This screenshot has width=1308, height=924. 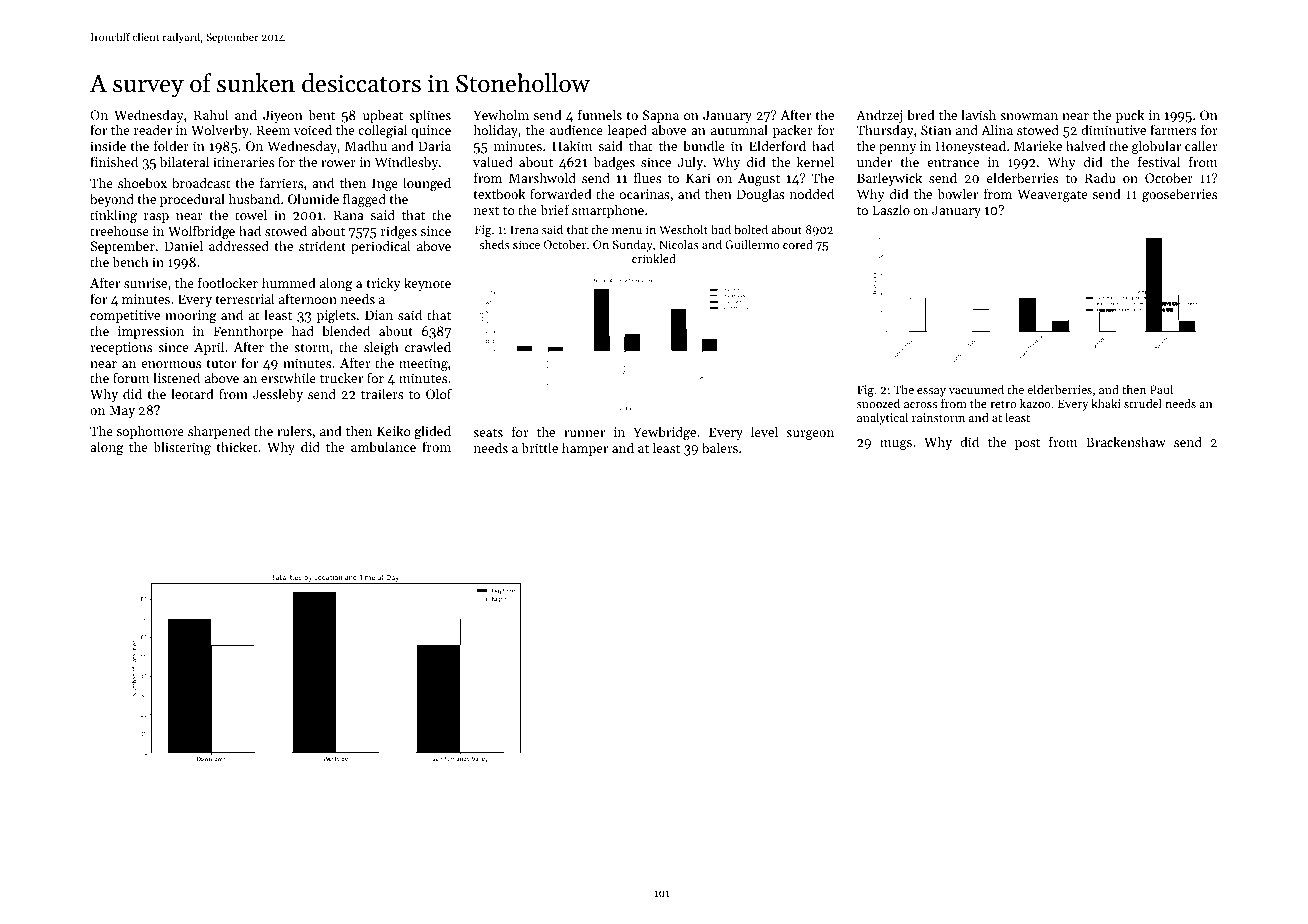 I want to click on farmers, so click(x=1173, y=129).
